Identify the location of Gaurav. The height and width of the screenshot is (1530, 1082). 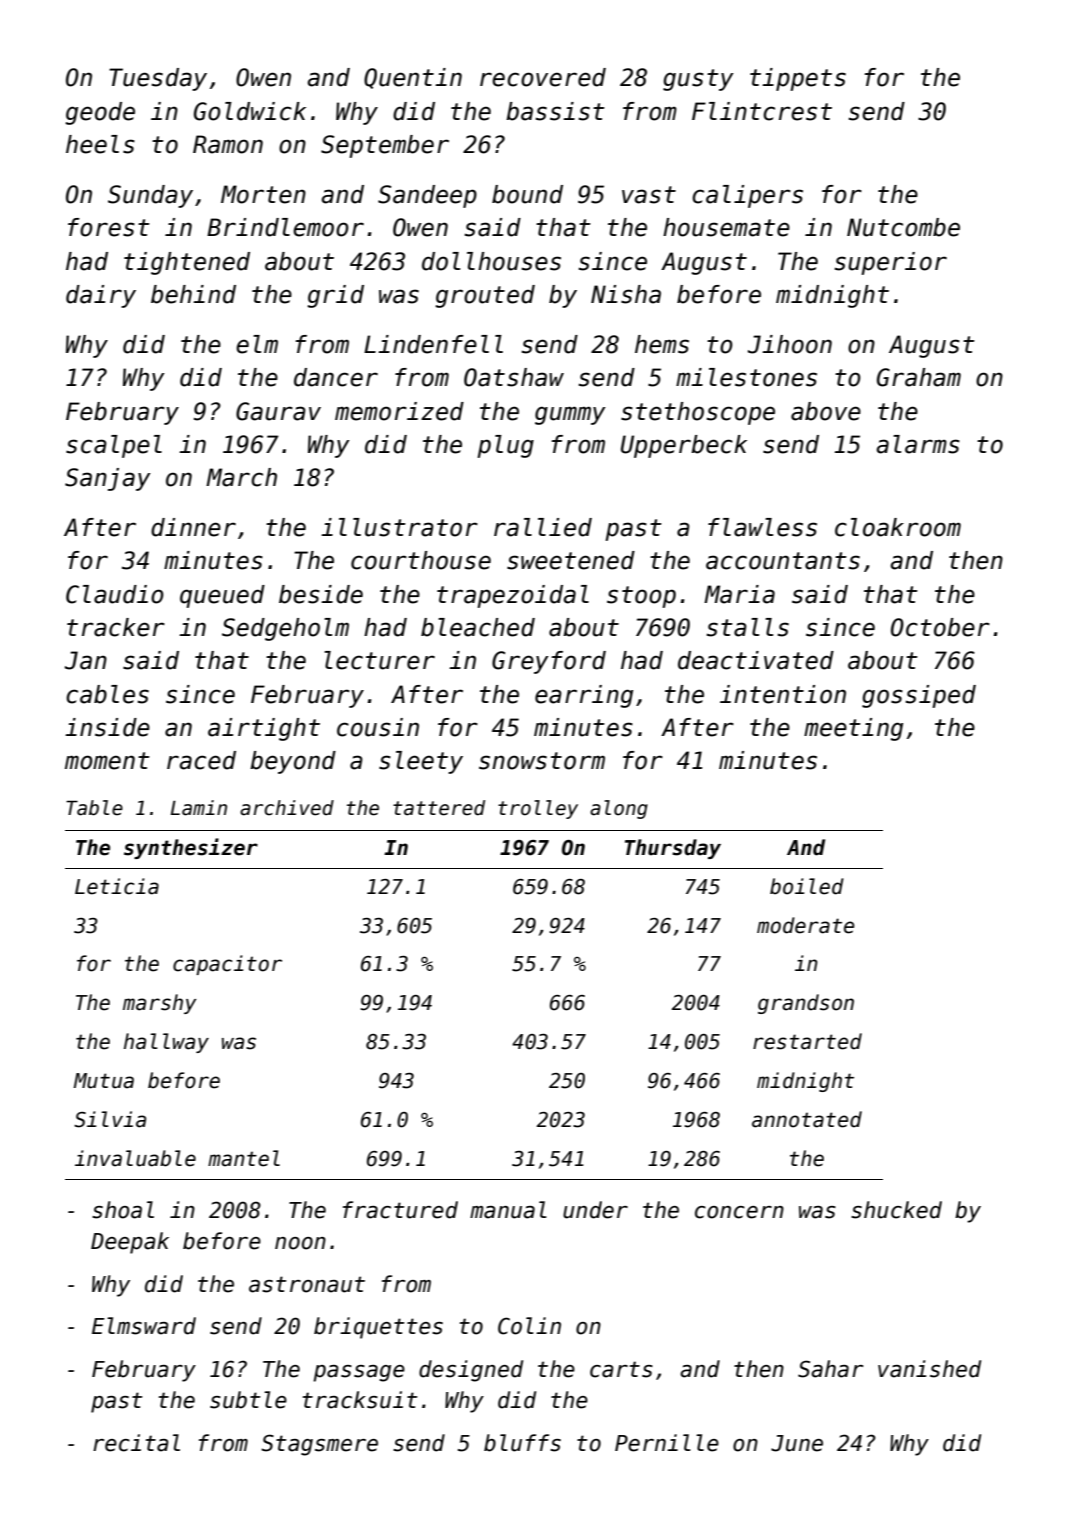
(278, 411).
